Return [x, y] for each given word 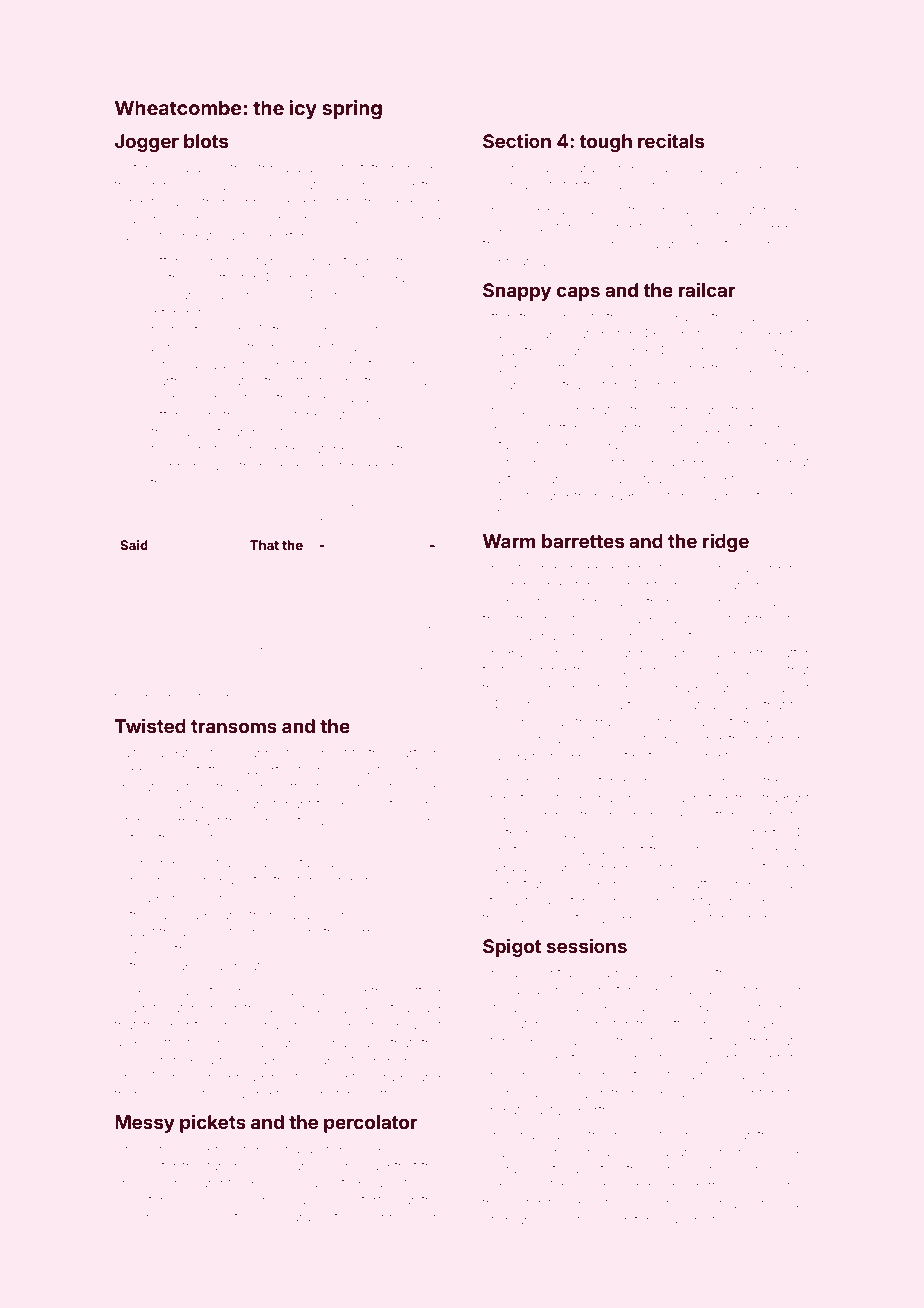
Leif [209, 862]
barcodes [685, 244]
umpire [136, 1219]
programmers [524, 655]
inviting [712, 1221]
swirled [173, 398]
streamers [240, 787]
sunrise [389, 1218]
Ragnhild [634, 497]
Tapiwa [728, 671]
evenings [664, 869]
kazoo [530, 410]
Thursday [384, 279]
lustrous [175, 278]
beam [500, 815]
